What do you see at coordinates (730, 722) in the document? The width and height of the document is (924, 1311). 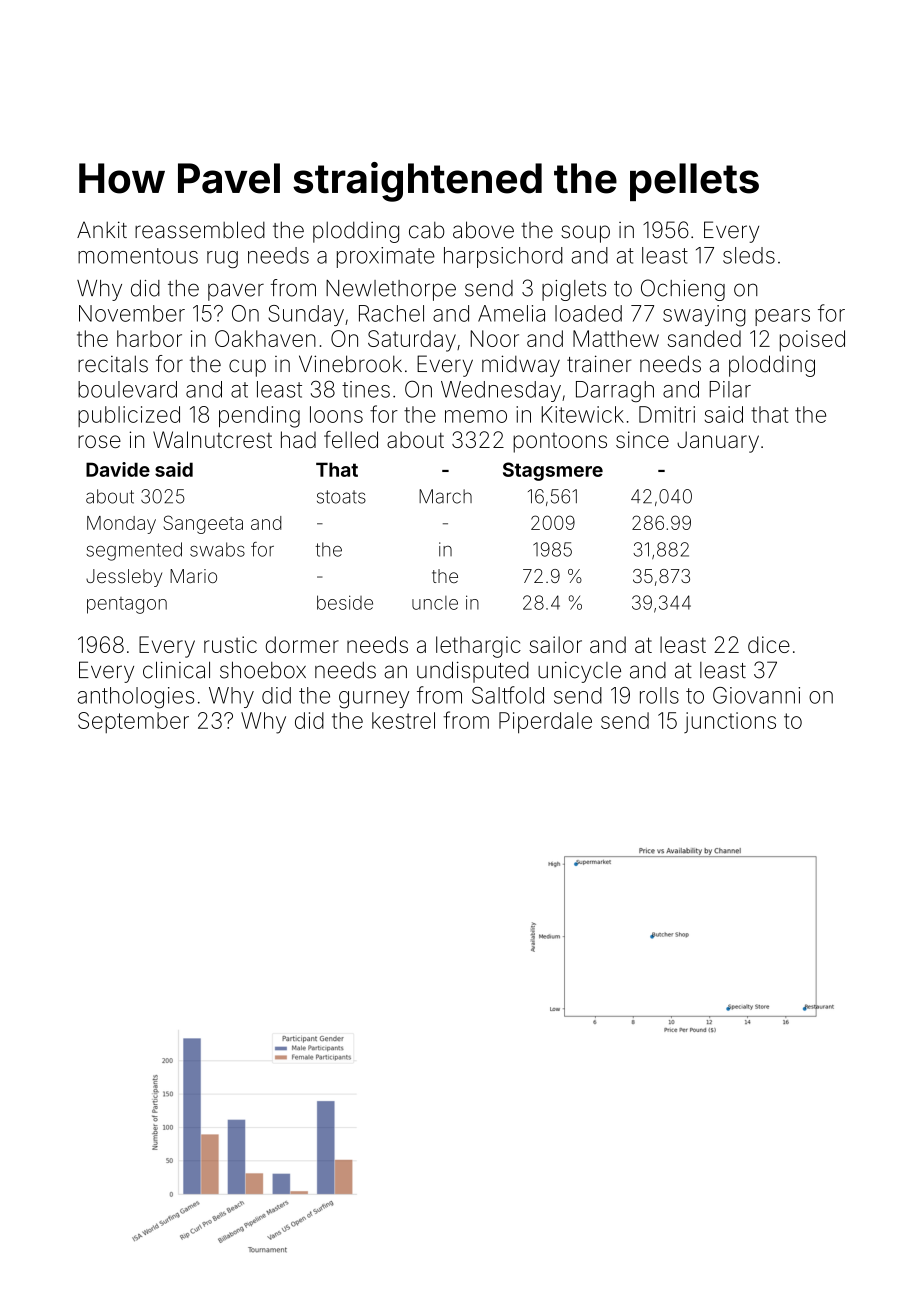 I see `junctions` at bounding box center [730, 722].
